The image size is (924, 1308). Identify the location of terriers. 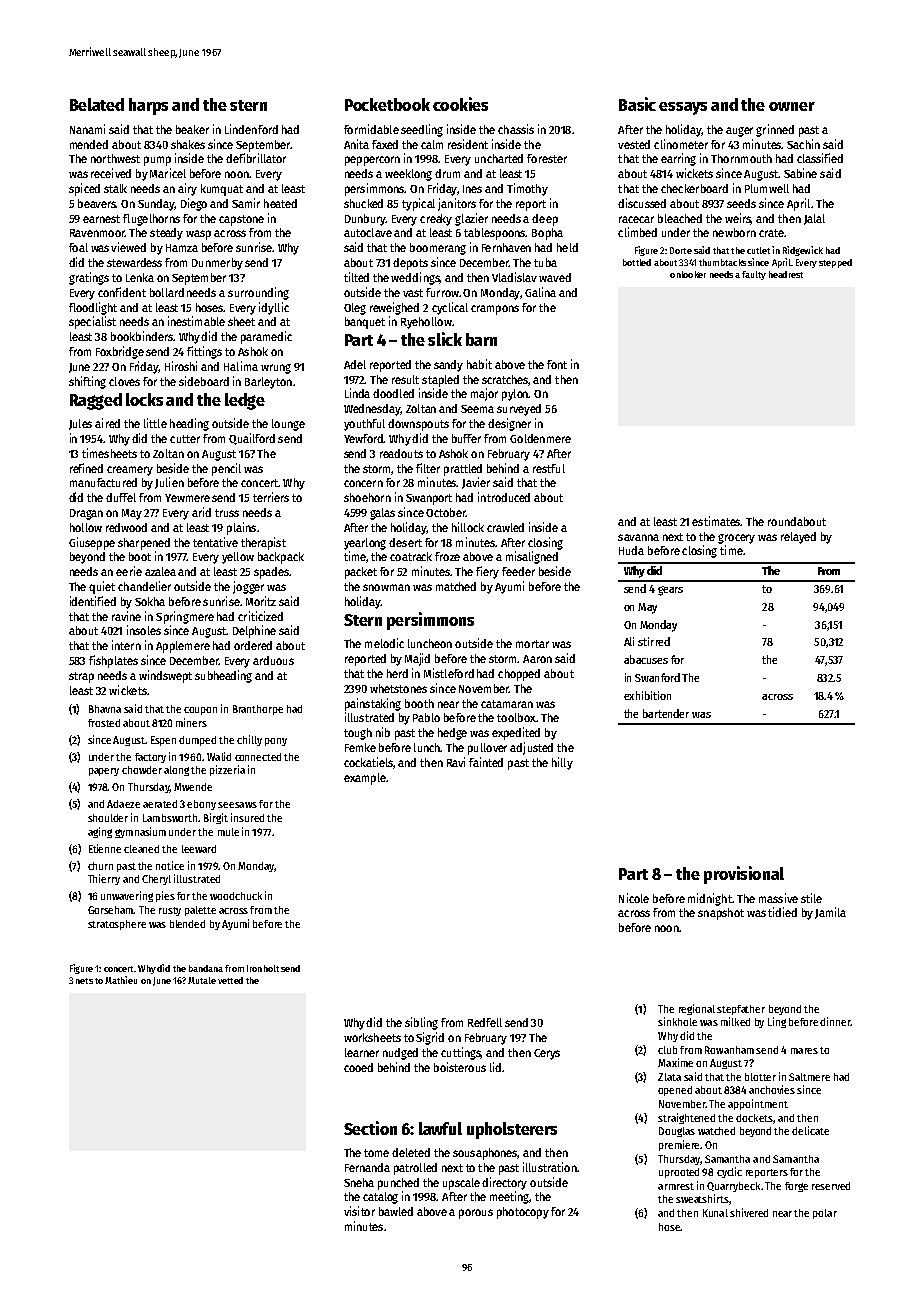
(271, 497).
